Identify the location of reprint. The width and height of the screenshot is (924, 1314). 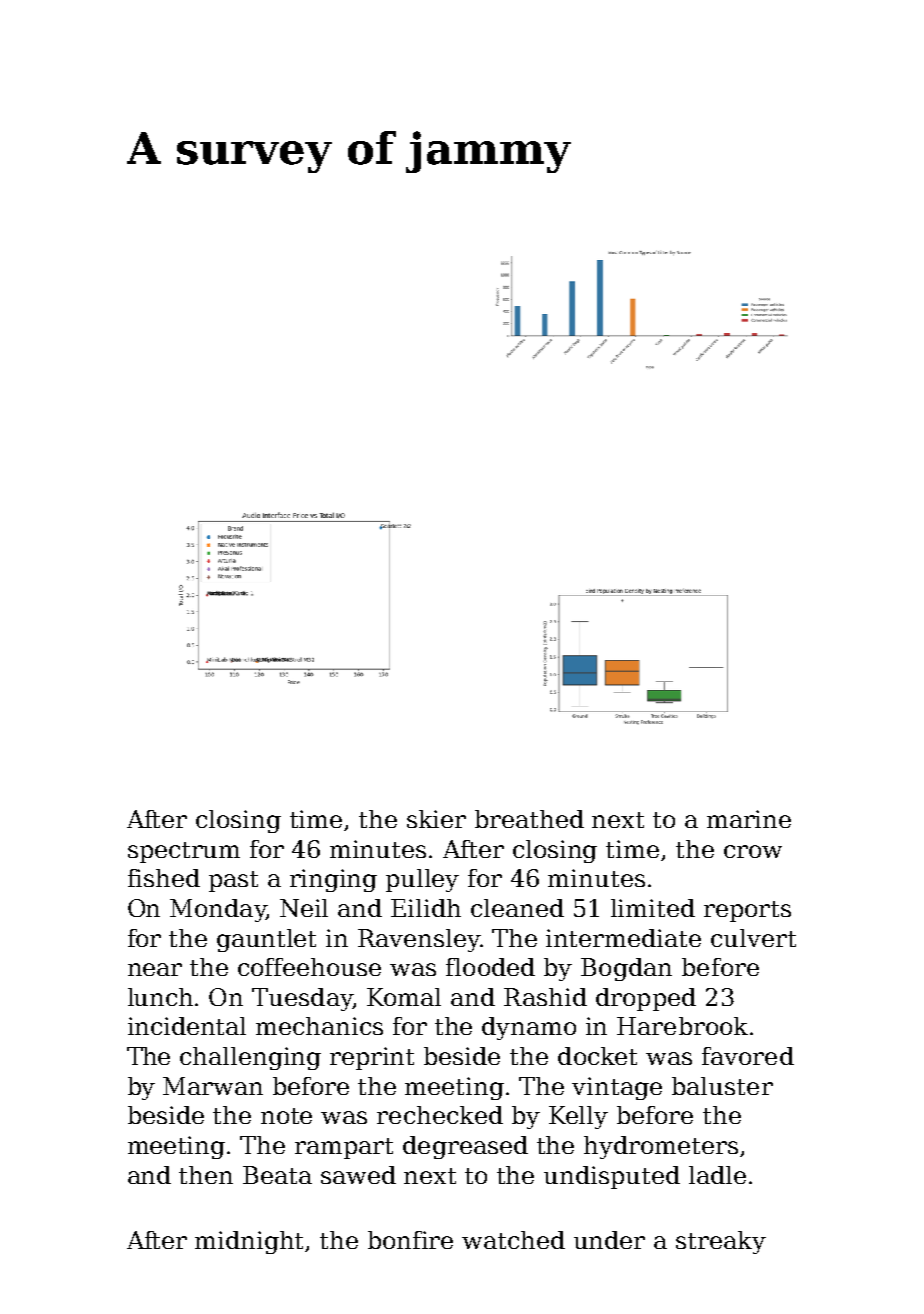
(372, 1058).
